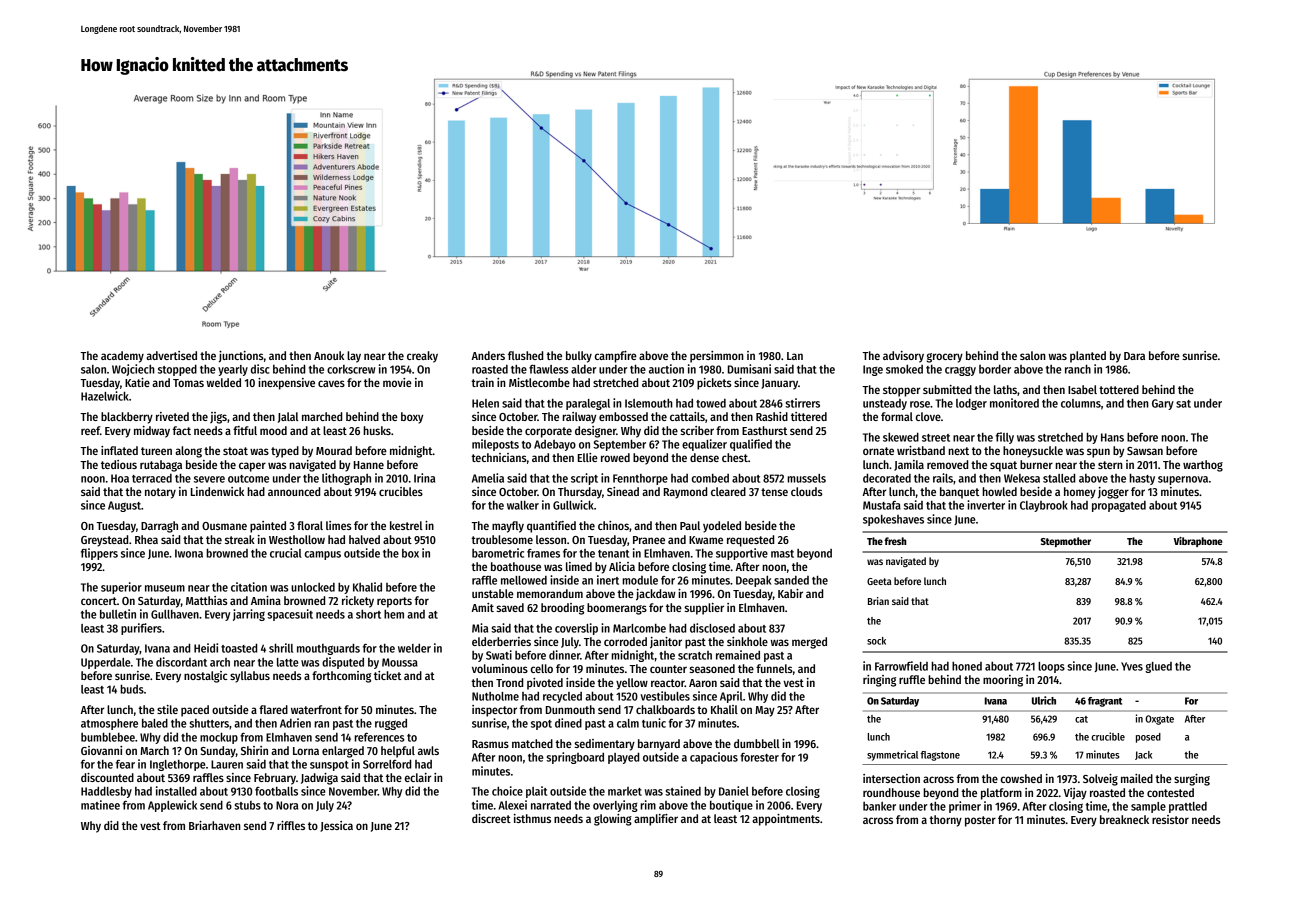 This screenshot has height=924, width=1308. Describe the element at coordinates (286, 553) in the screenshot. I see `crucial` at that location.
